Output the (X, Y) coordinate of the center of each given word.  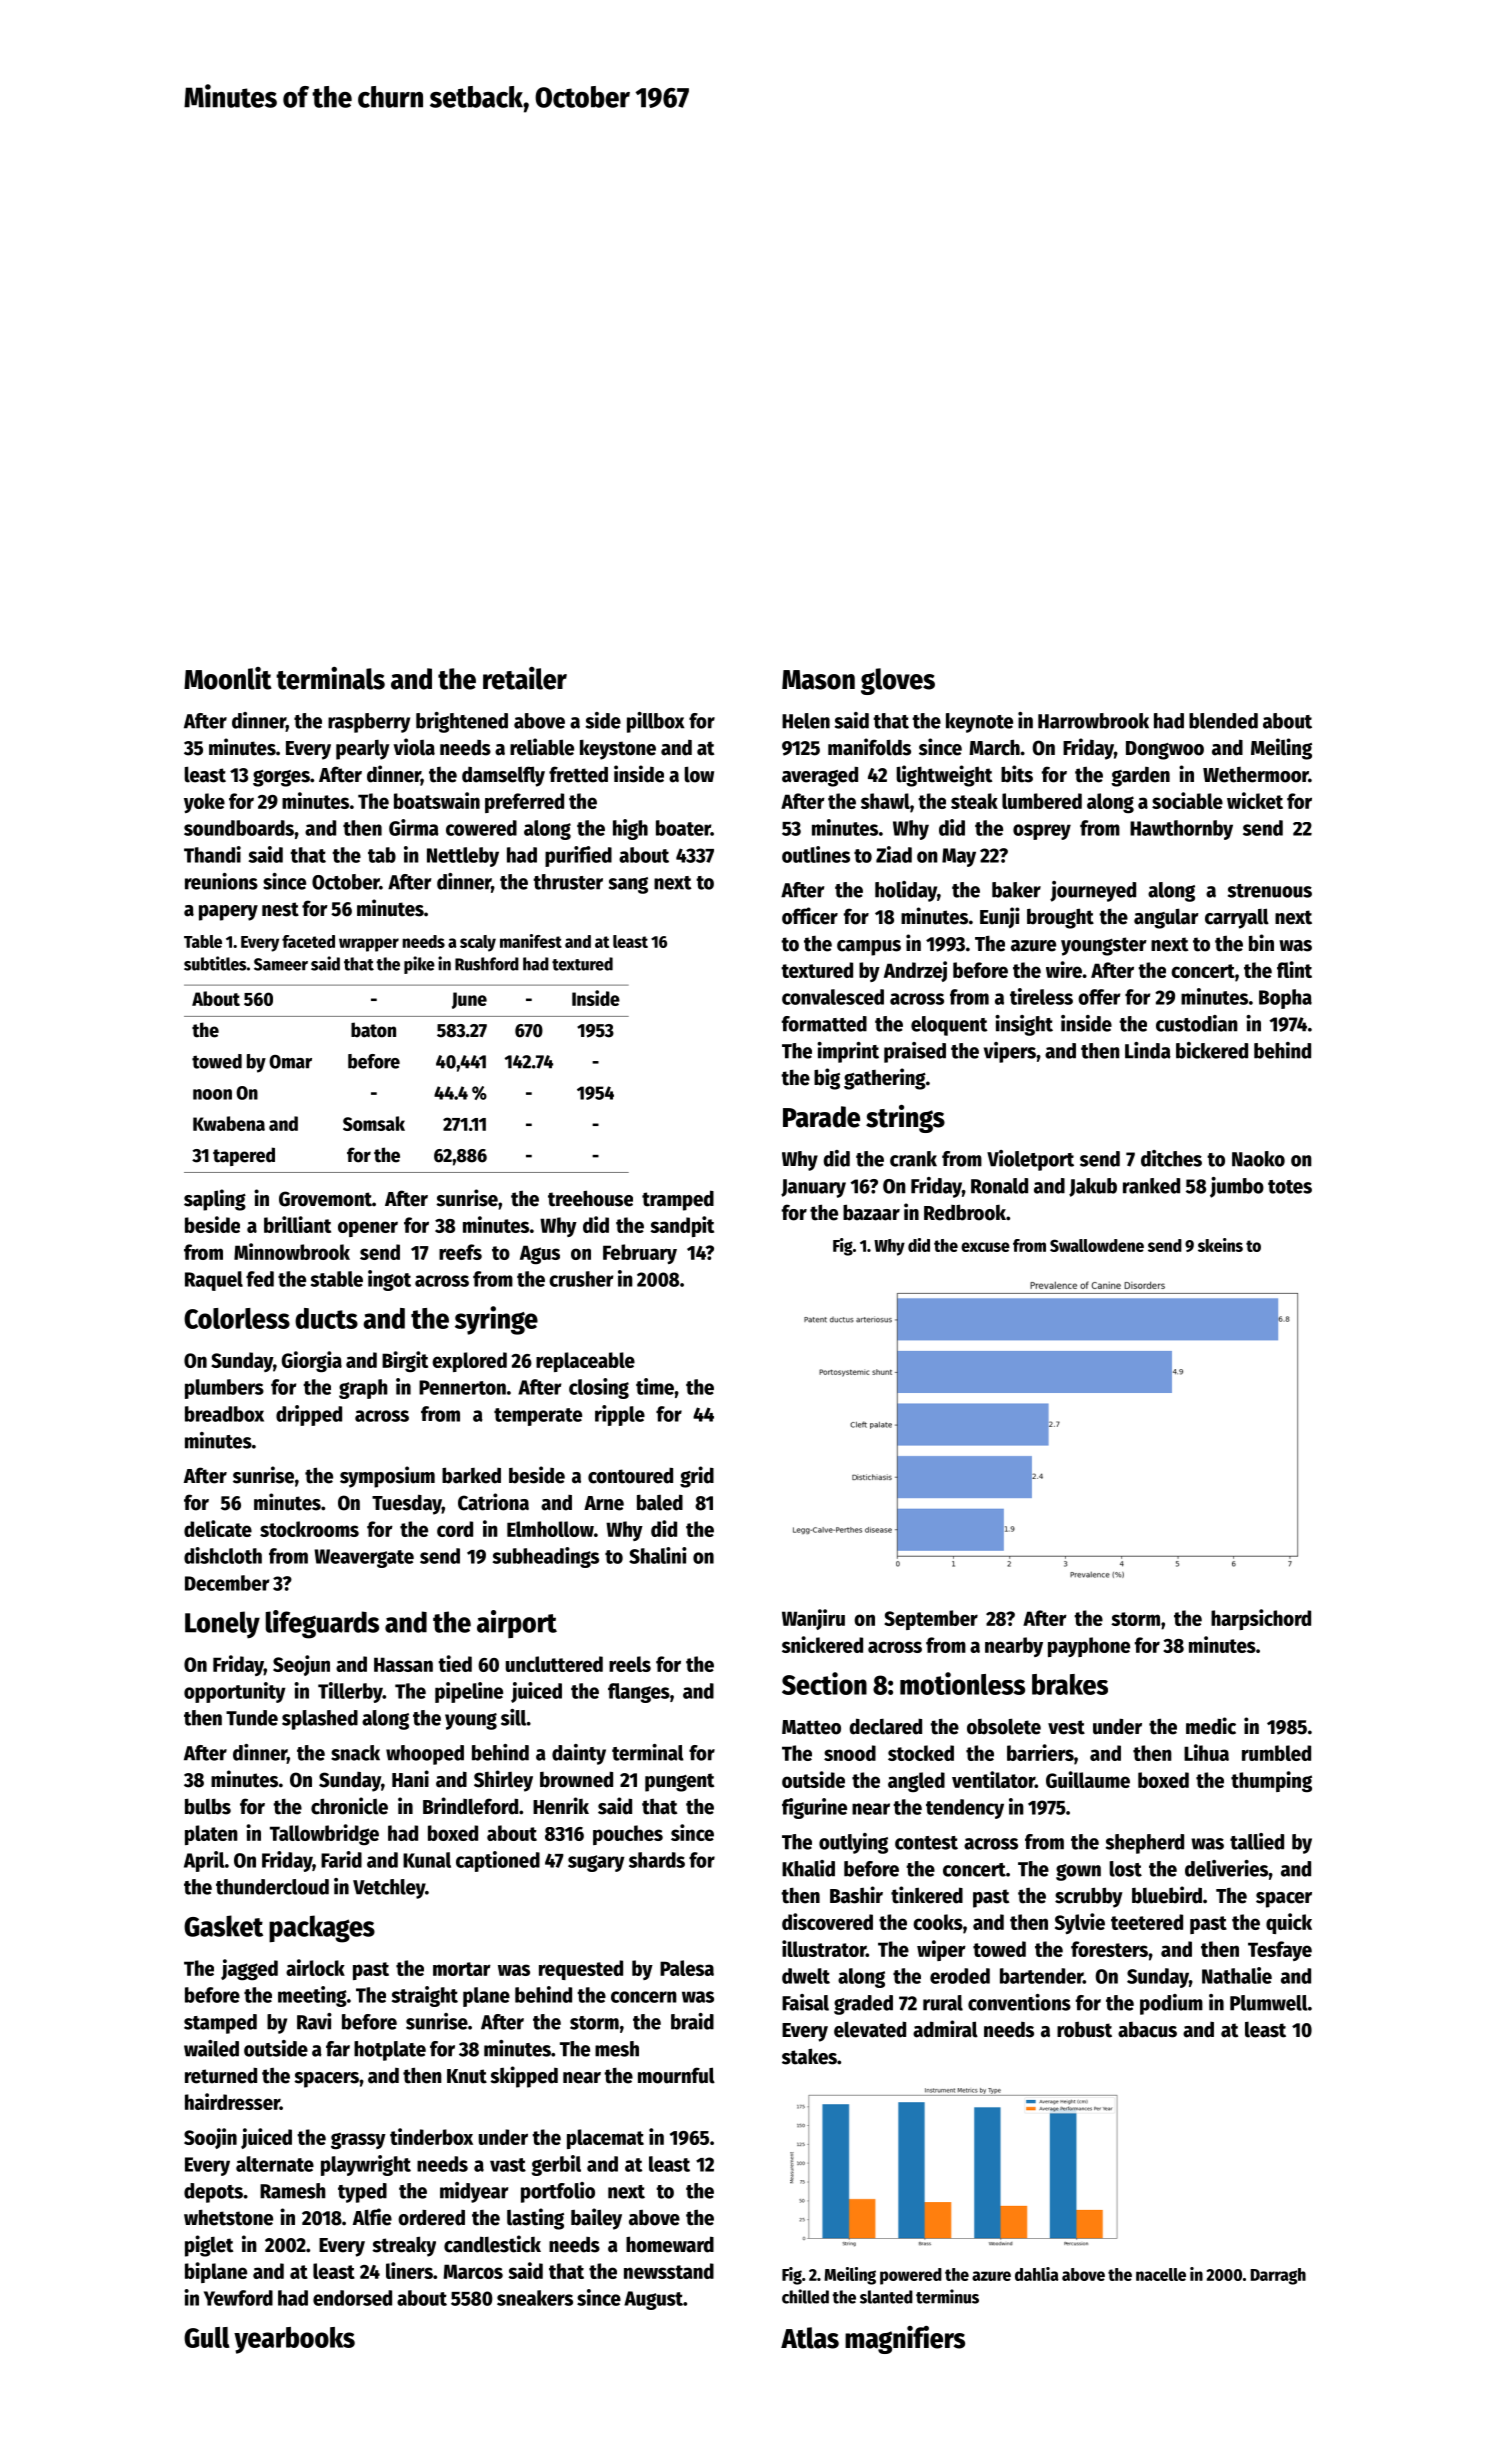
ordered (431, 2217)
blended (1223, 721)
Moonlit (228, 678)
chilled (805, 2296)
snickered (822, 1644)
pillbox (656, 722)
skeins (1220, 1245)
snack (355, 1753)
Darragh (1278, 2276)
